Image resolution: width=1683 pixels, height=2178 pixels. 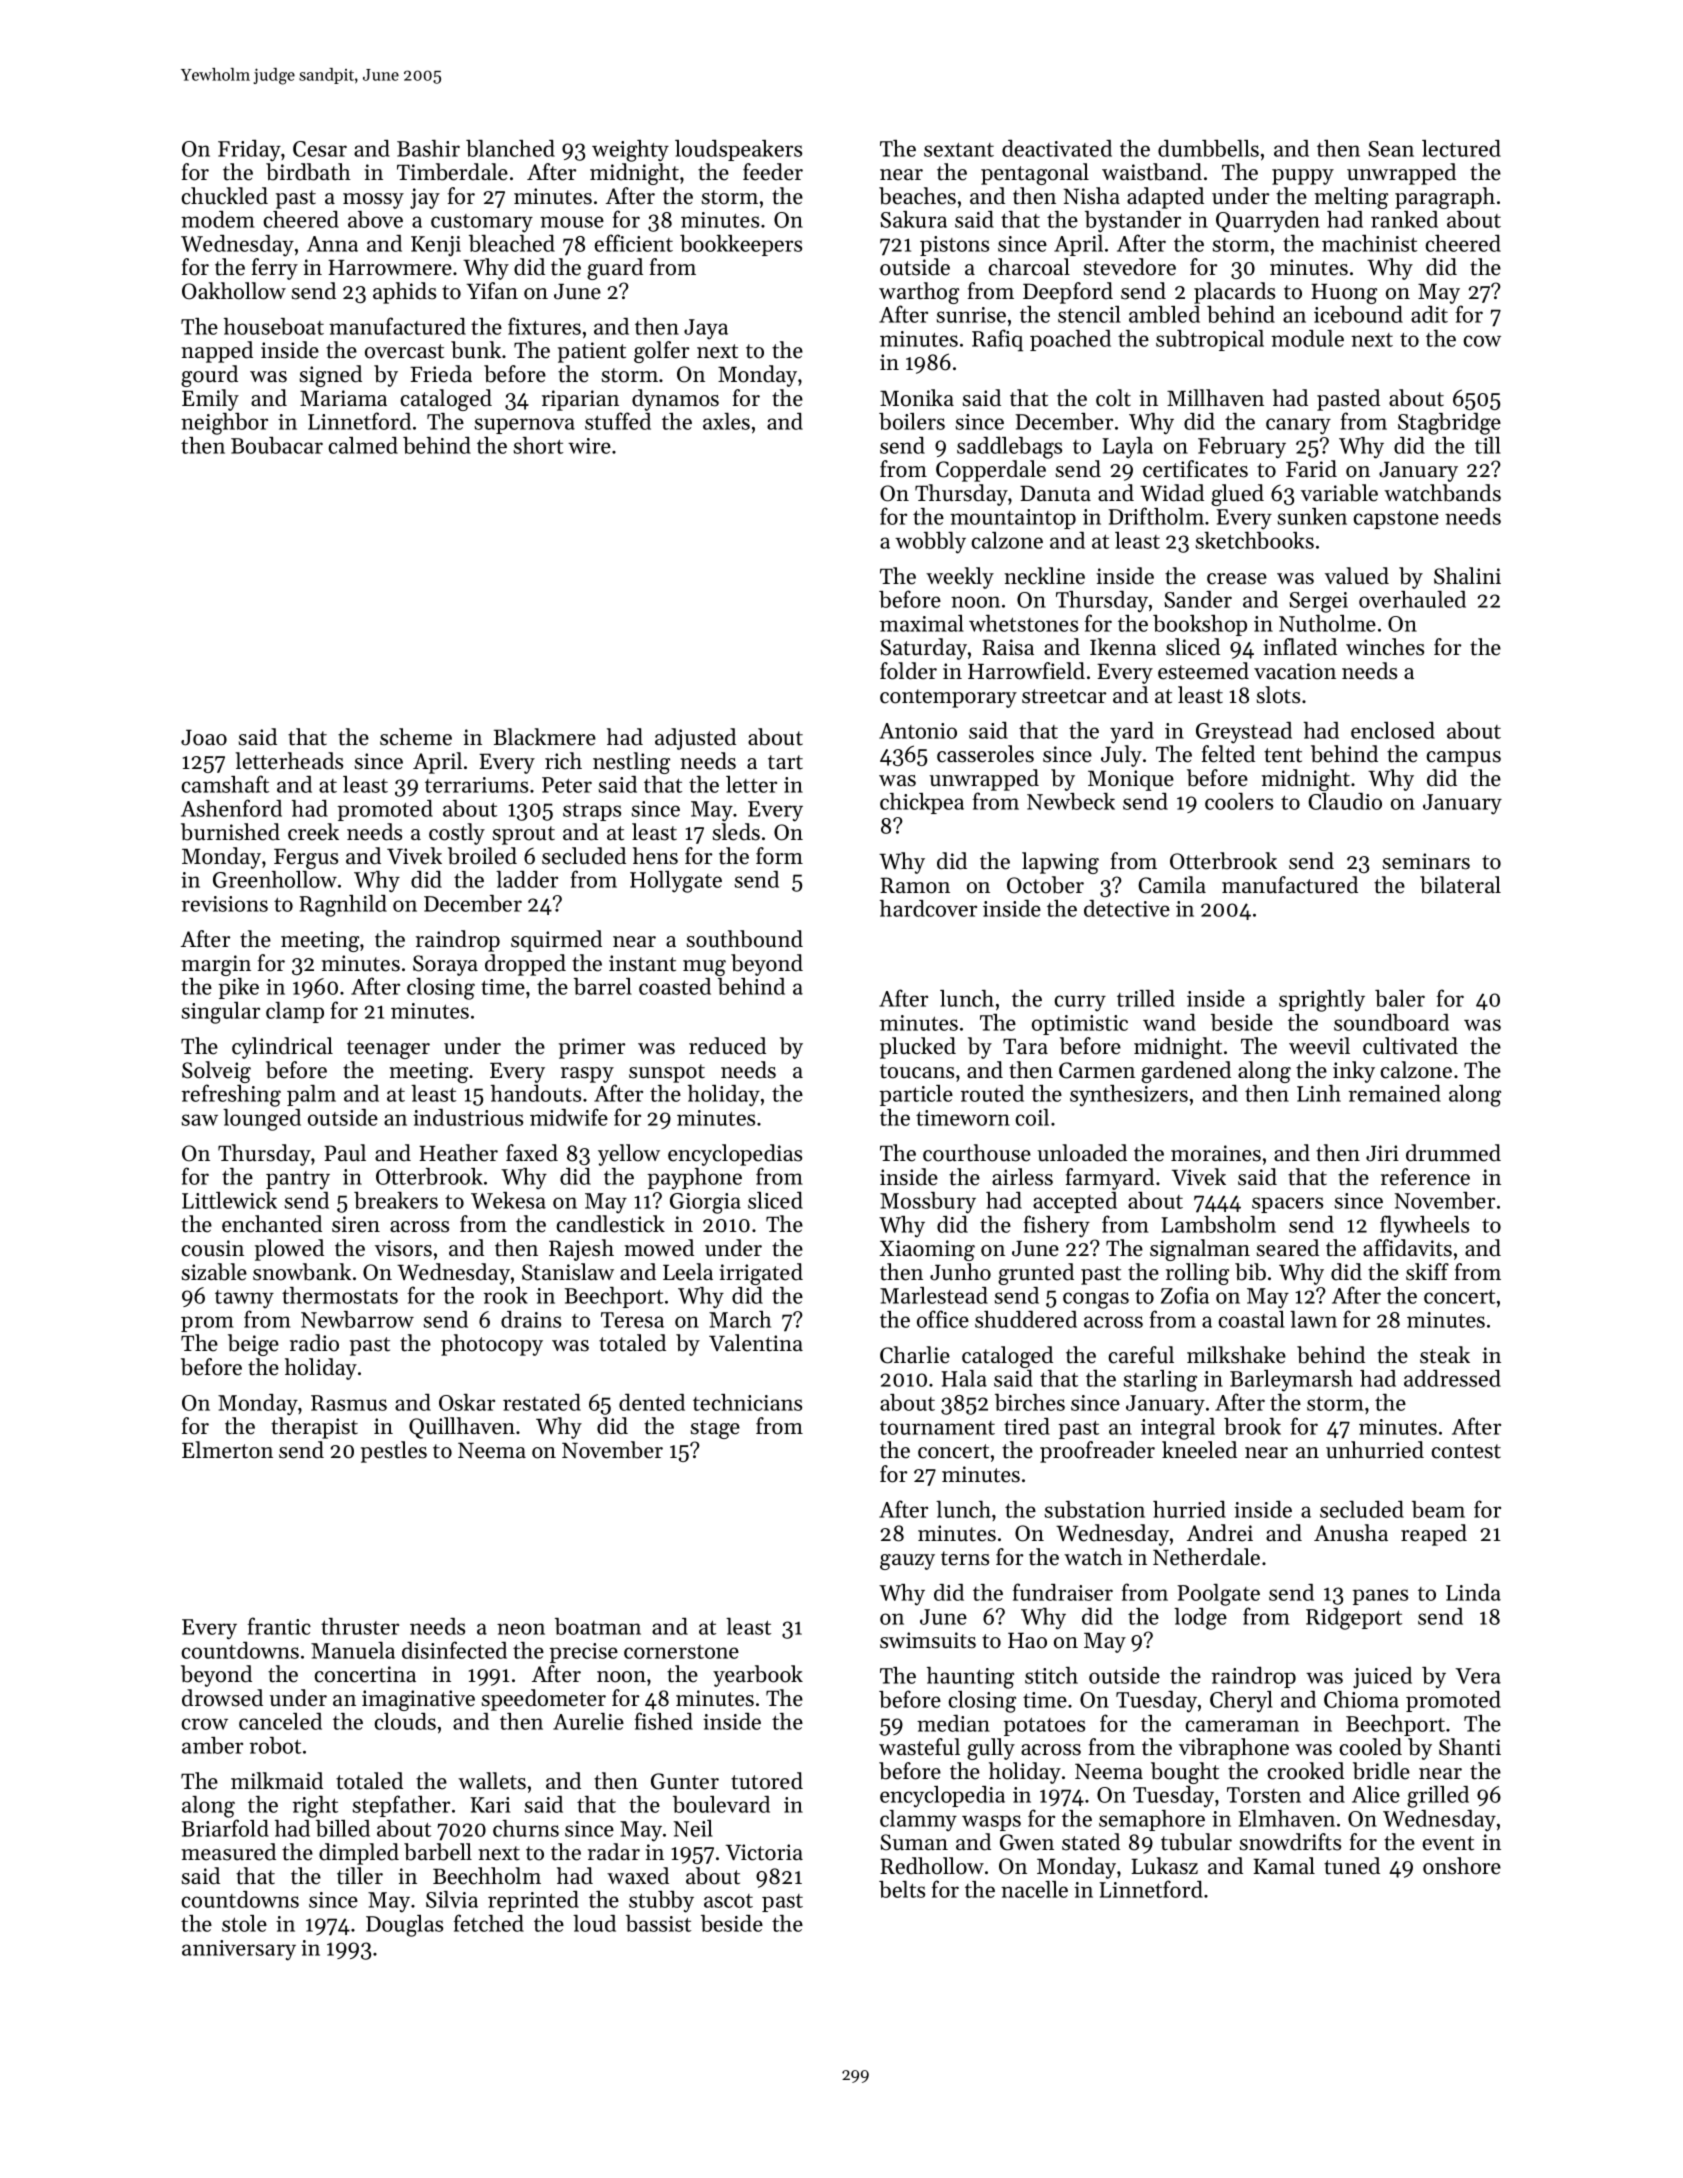 I want to click on Charlie, so click(x=915, y=1355).
